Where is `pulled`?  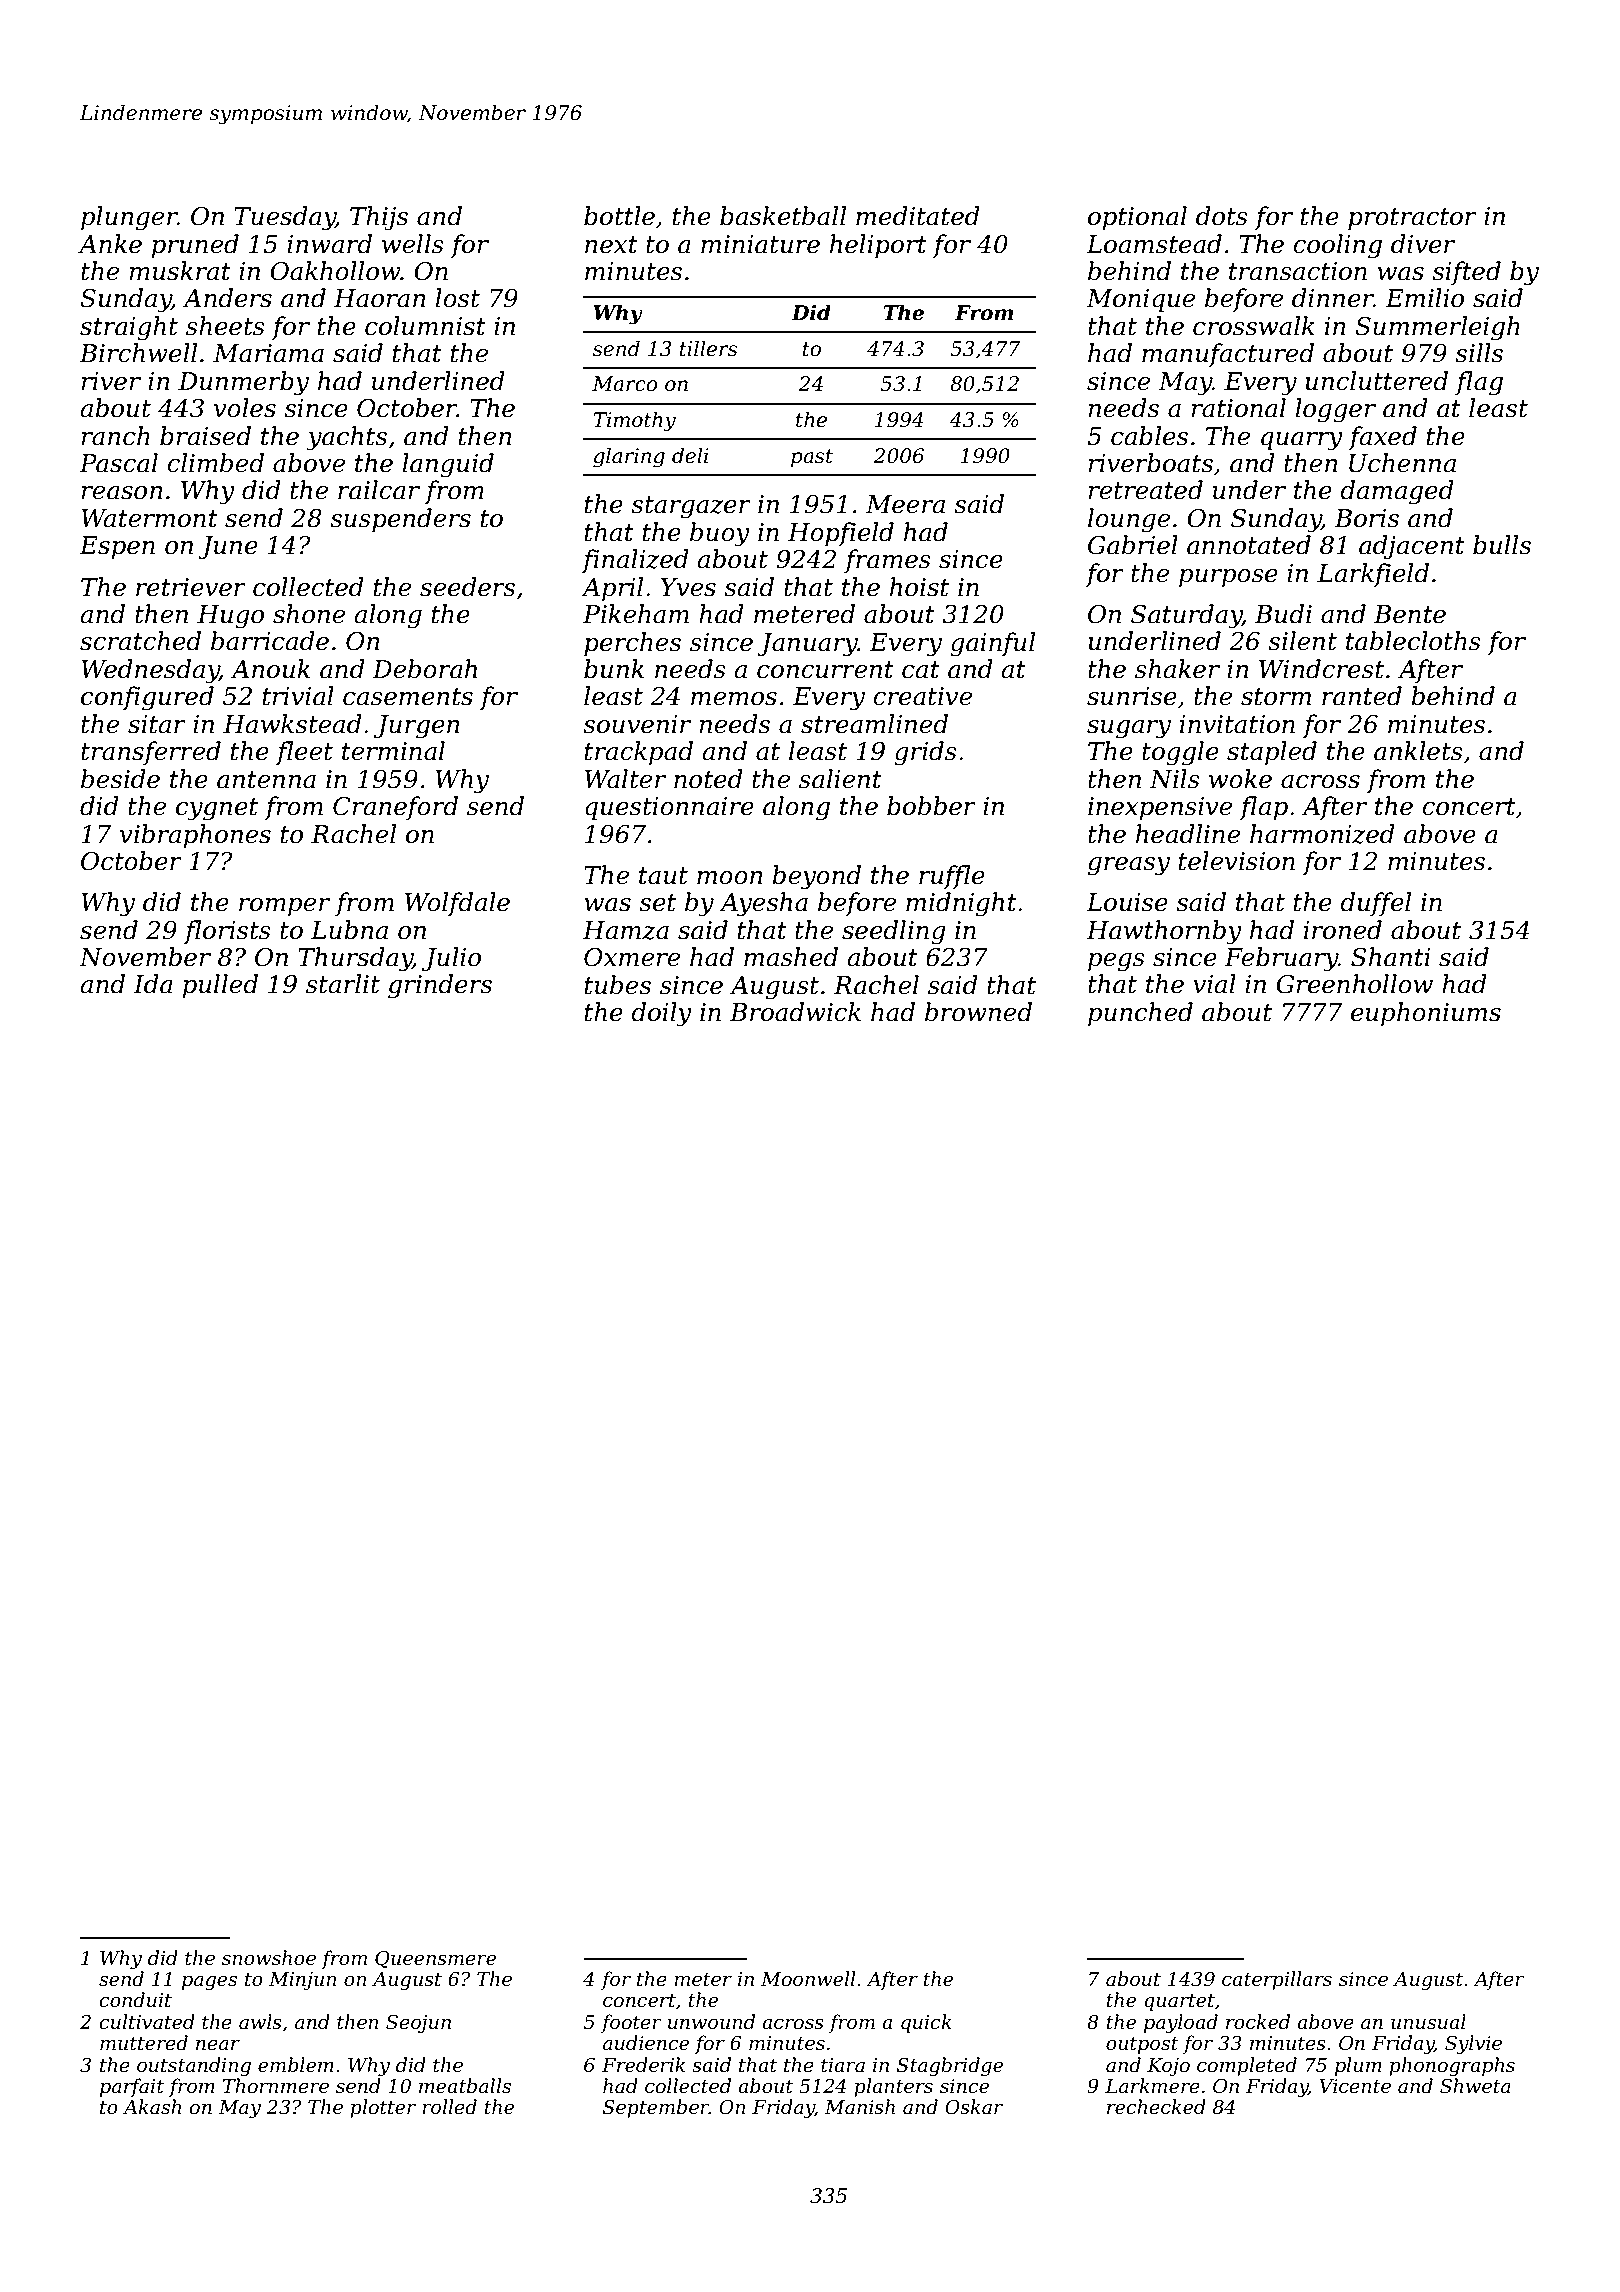 pulled is located at coordinates (220, 986).
